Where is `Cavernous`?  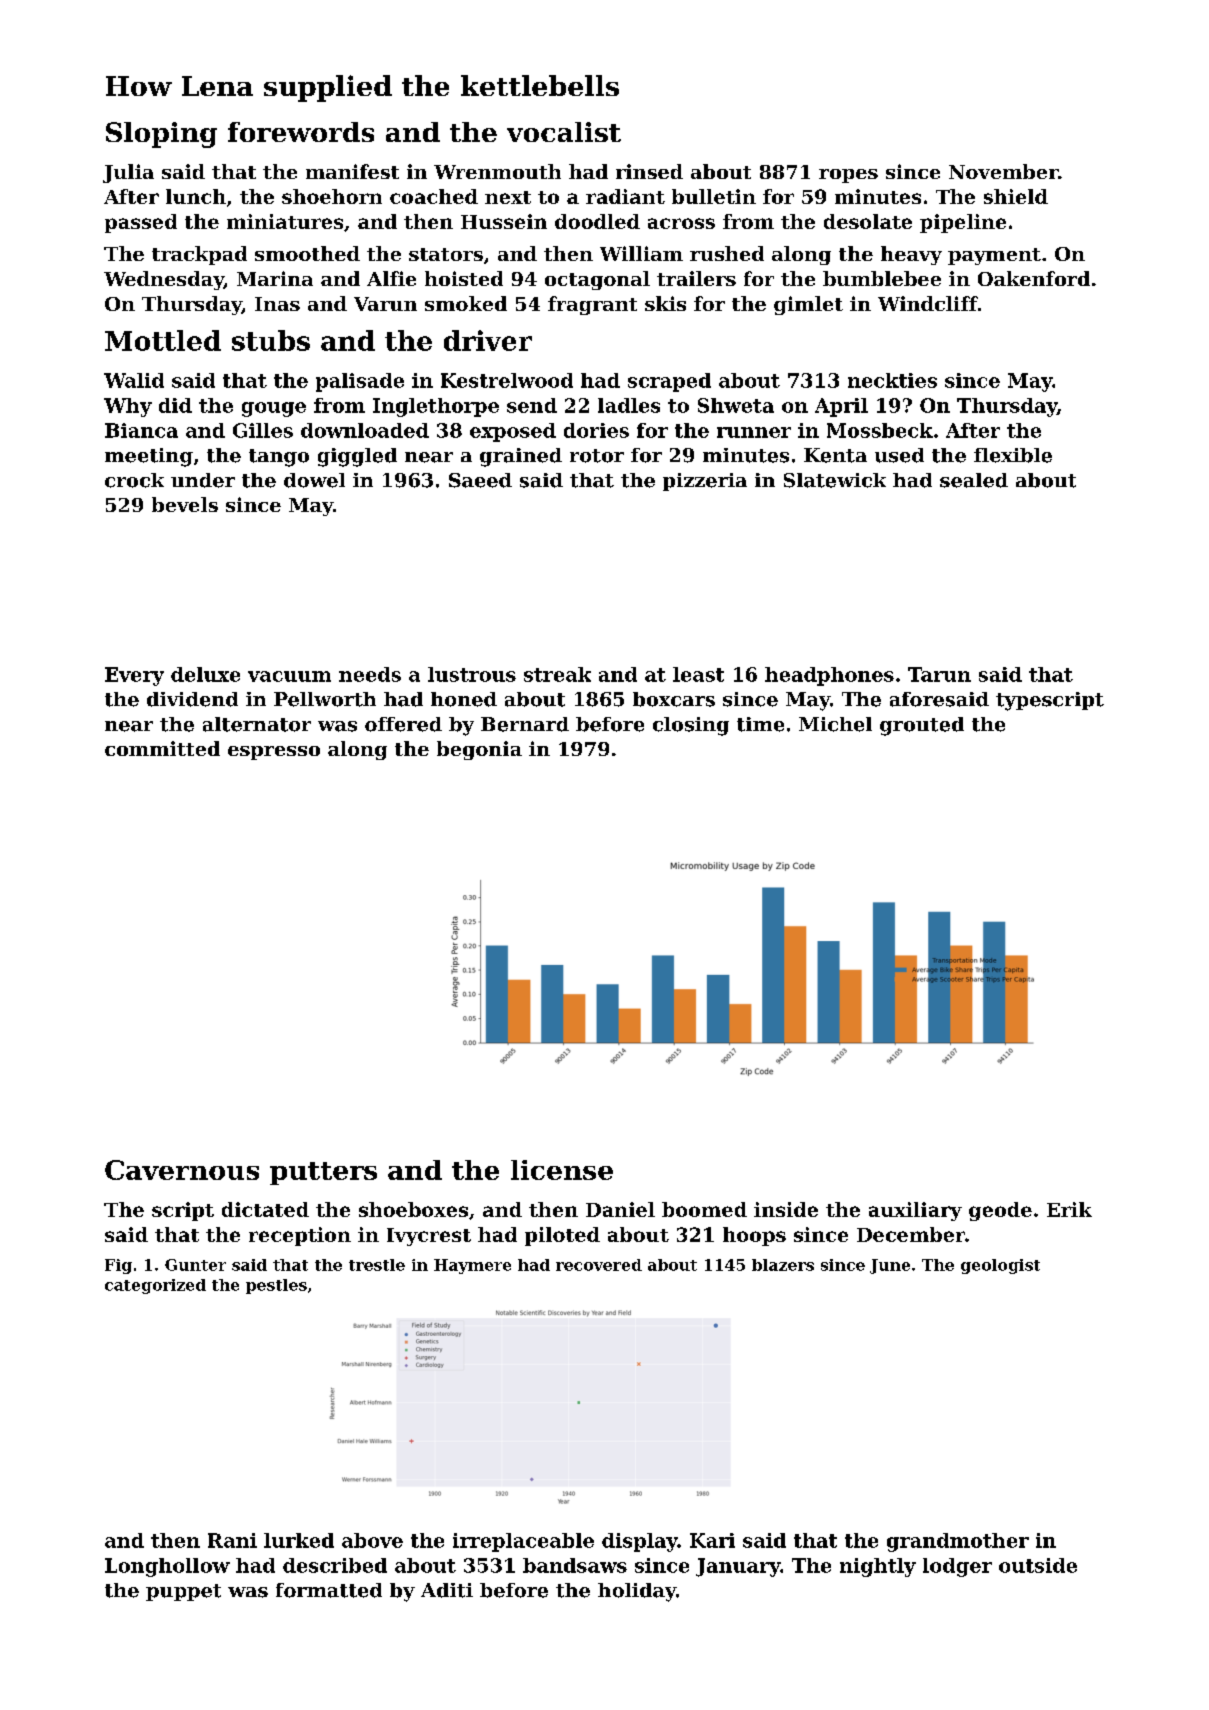 Cavernous is located at coordinates (182, 1170).
